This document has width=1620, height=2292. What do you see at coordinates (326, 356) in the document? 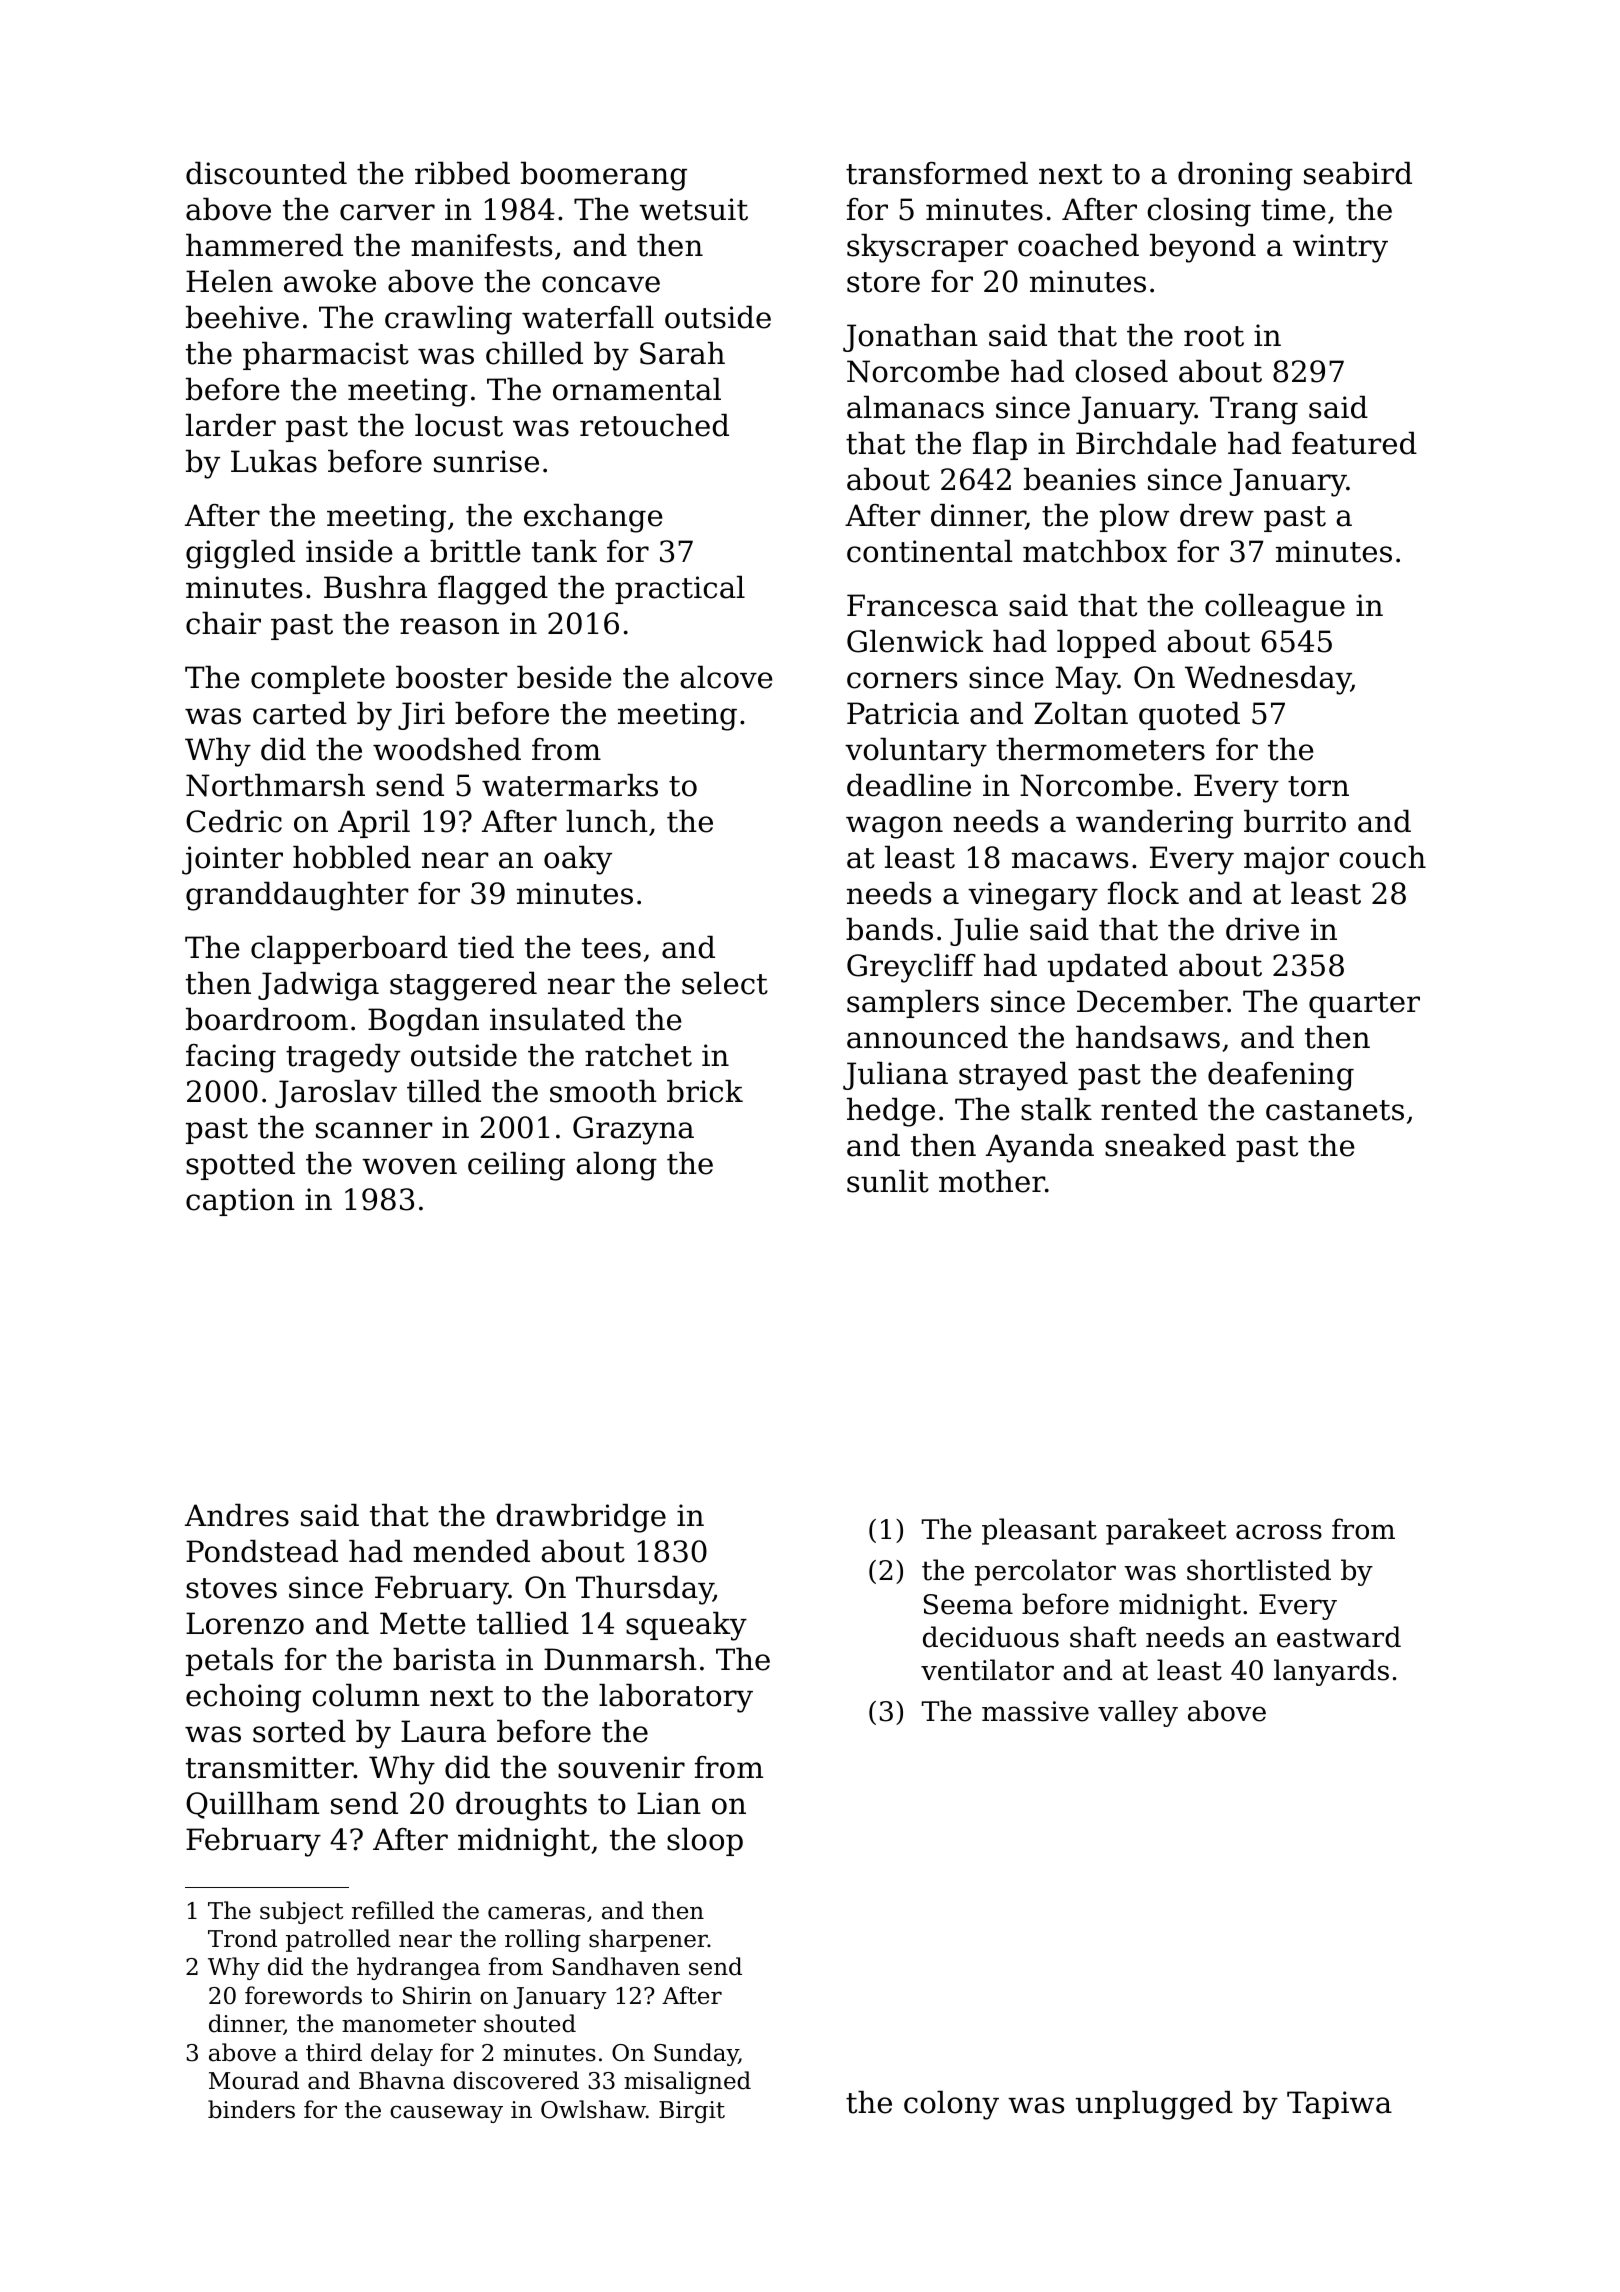
I see `pharmacist` at bounding box center [326, 356].
